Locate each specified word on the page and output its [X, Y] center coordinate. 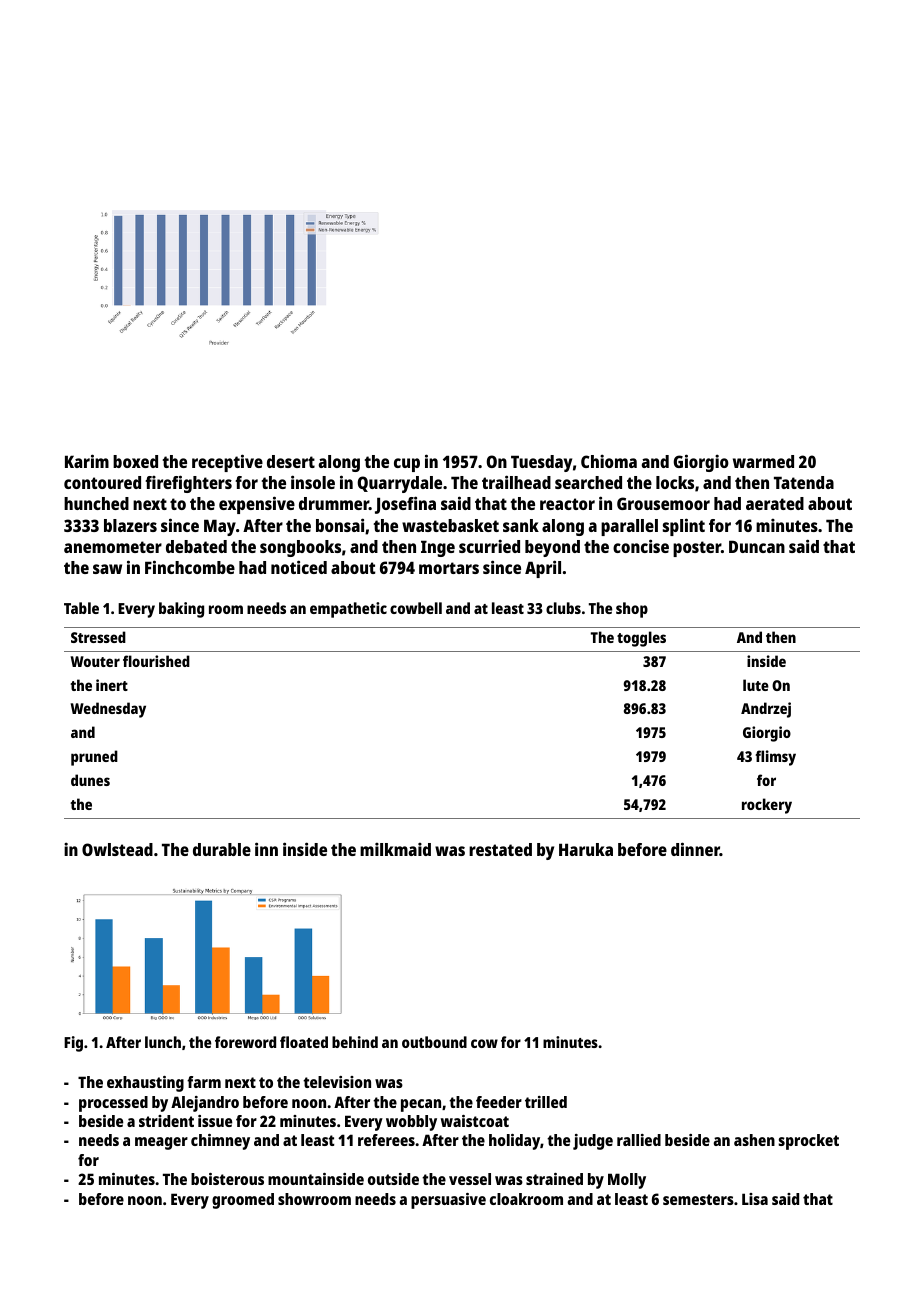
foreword [245, 1042]
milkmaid [395, 849]
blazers [130, 525]
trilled [546, 1102]
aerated [775, 503]
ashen [754, 1140]
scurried [489, 546]
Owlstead [117, 849]
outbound [434, 1042]
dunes [90, 780]
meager [161, 1143]
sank [521, 525]
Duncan [757, 546]
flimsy [776, 758]
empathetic [348, 610]
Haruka [586, 849]
